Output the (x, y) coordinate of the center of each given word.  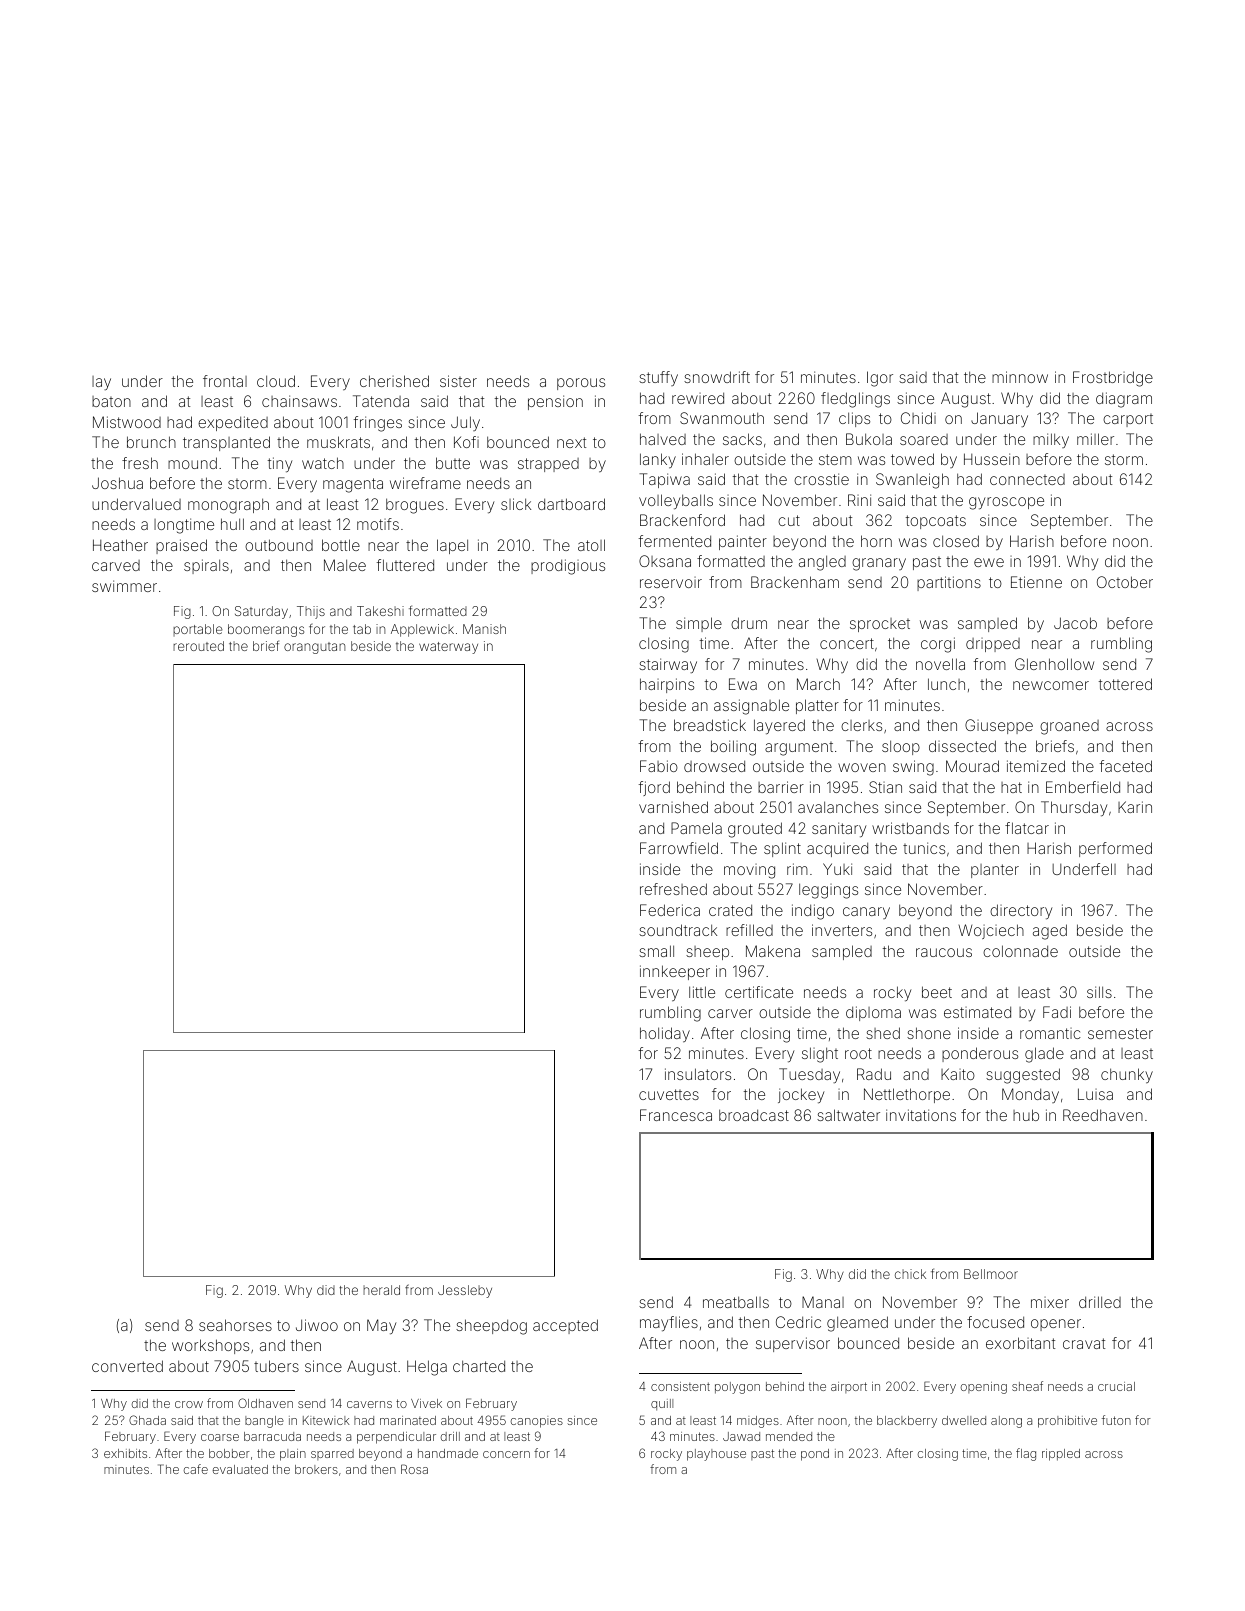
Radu (874, 1074)
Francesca (676, 1115)
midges (758, 1422)
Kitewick (326, 1420)
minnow (1020, 377)
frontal (225, 381)
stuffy (658, 378)
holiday (665, 1034)
